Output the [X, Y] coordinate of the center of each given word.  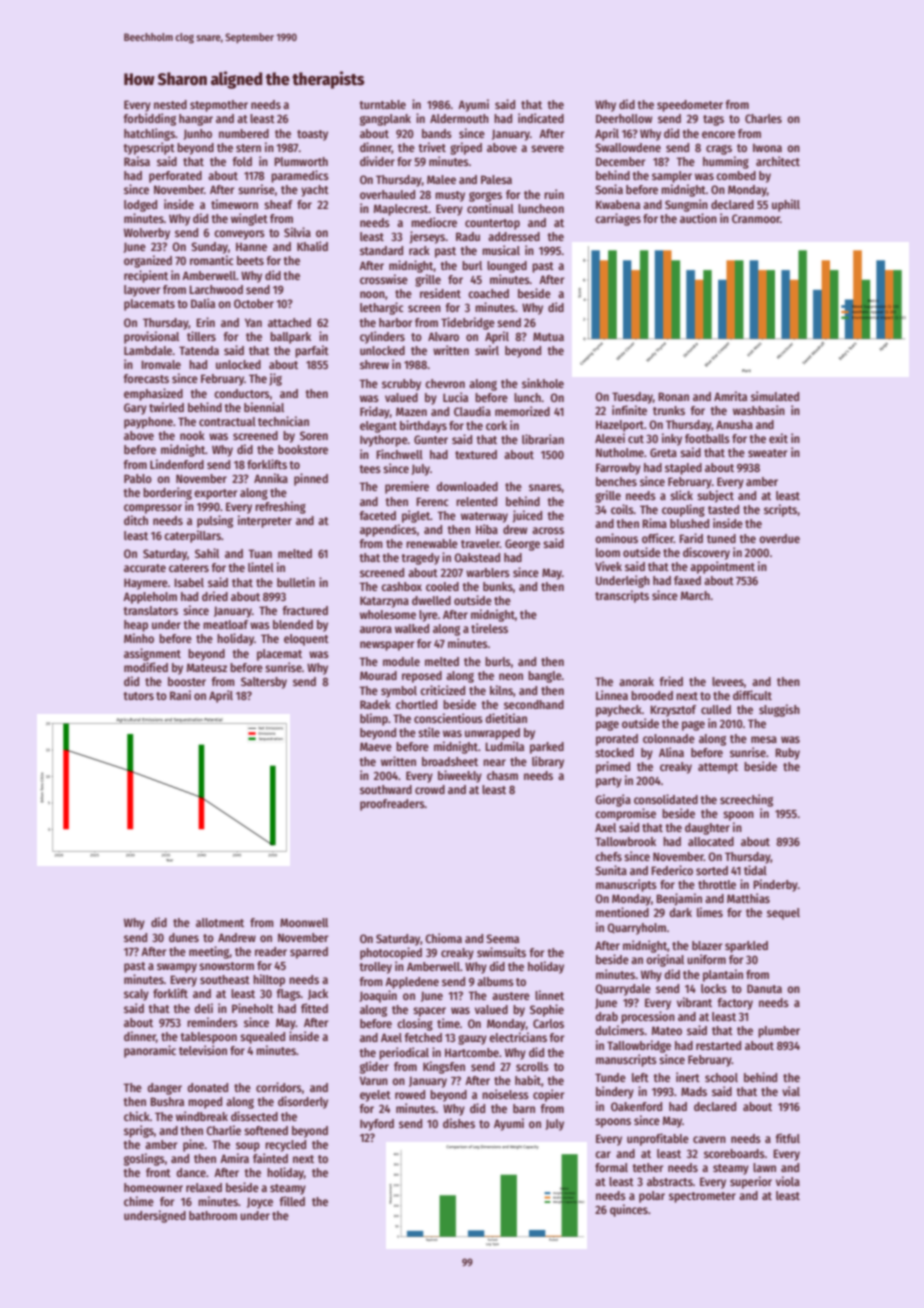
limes [710, 912]
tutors [138, 696]
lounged [507, 267]
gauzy [472, 1040]
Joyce [260, 1203]
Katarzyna [384, 602]
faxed [687, 580]
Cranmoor [756, 218]
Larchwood [216, 289]
